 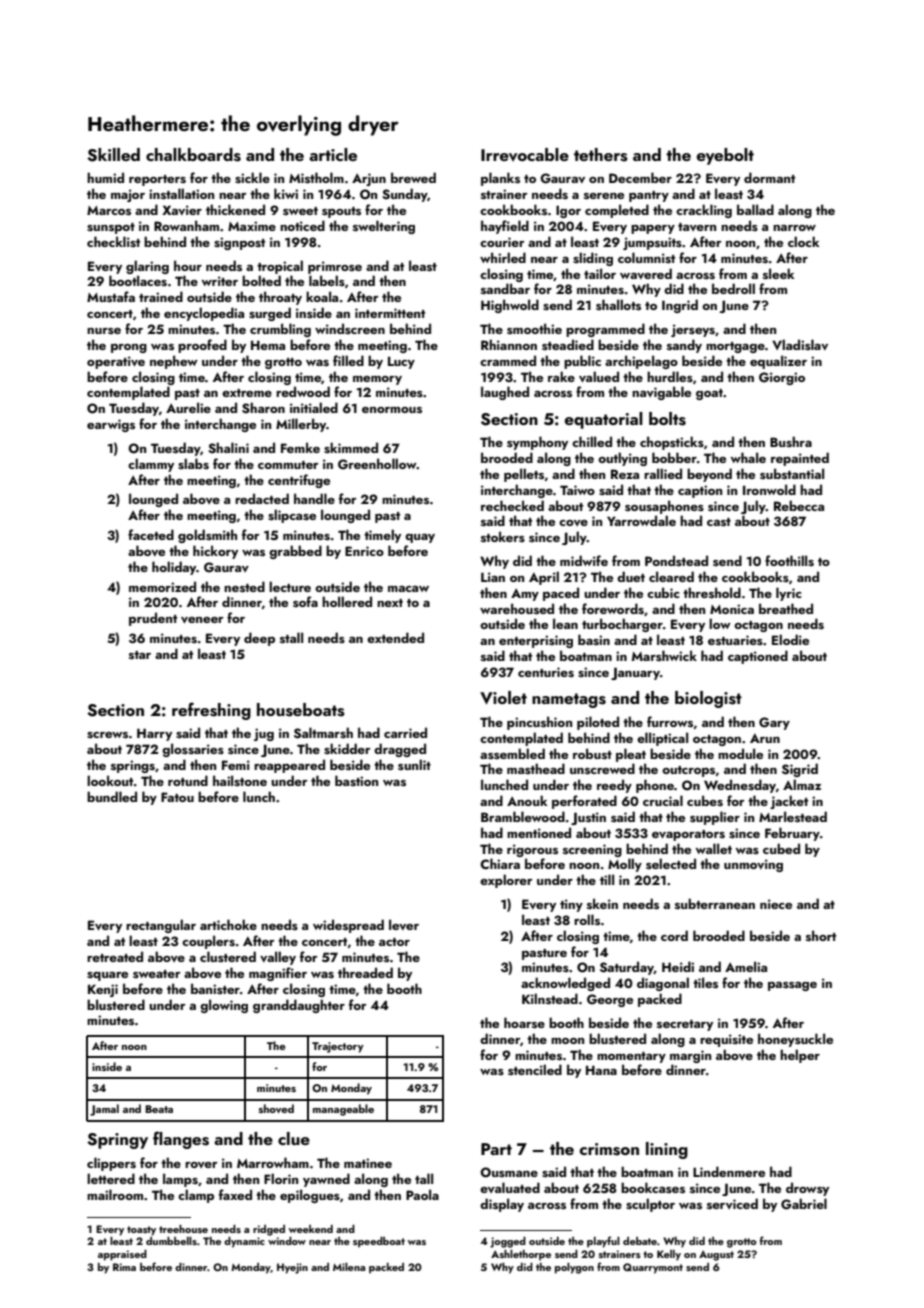 What do you see at coordinates (567, 1041) in the document?
I see `moon` at bounding box center [567, 1041].
